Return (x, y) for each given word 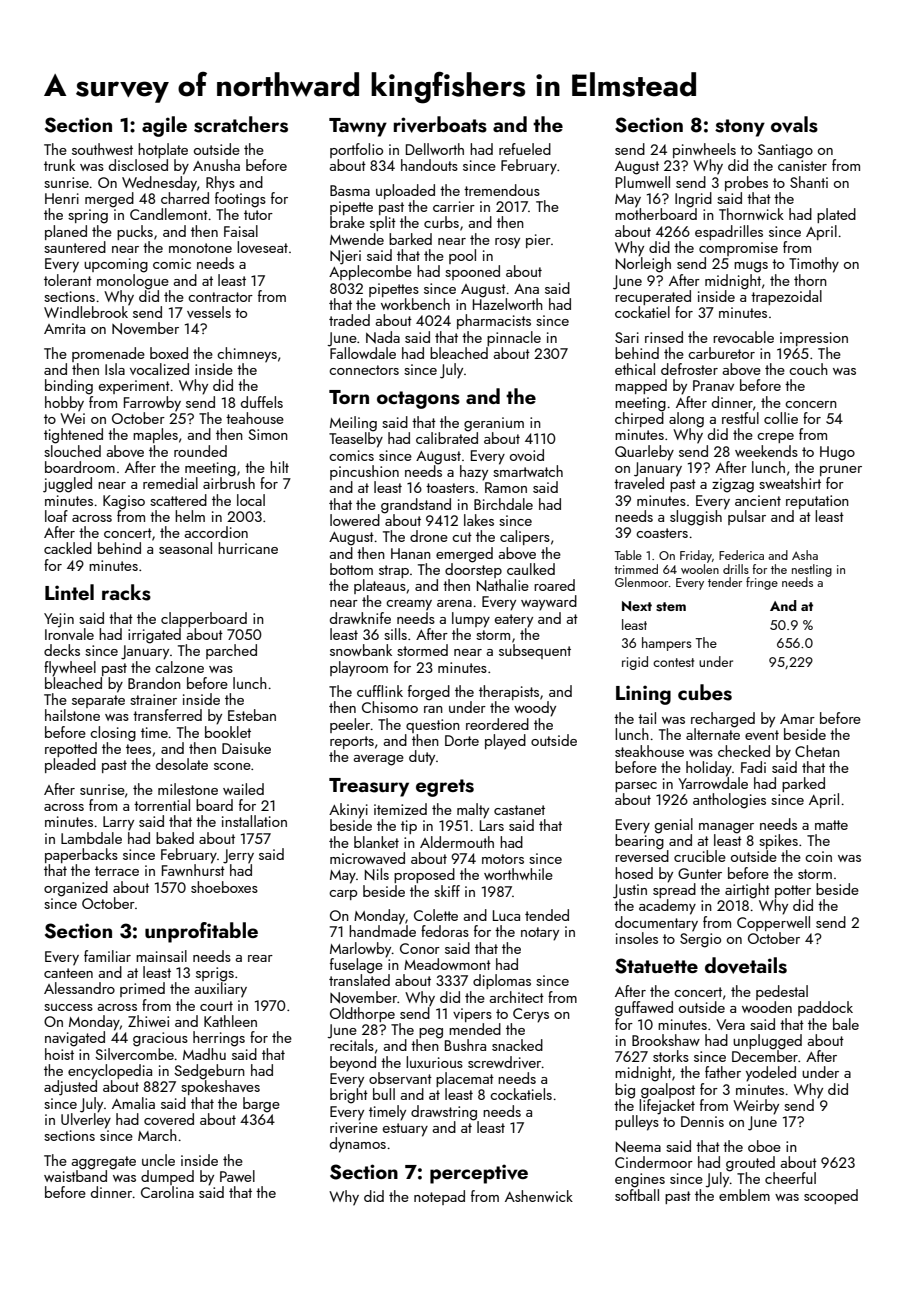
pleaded (70, 765)
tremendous (502, 190)
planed (66, 232)
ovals (794, 124)
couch (808, 369)
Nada (383, 337)
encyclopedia (110, 1072)
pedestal (782, 992)
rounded (200, 451)
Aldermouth (457, 842)
